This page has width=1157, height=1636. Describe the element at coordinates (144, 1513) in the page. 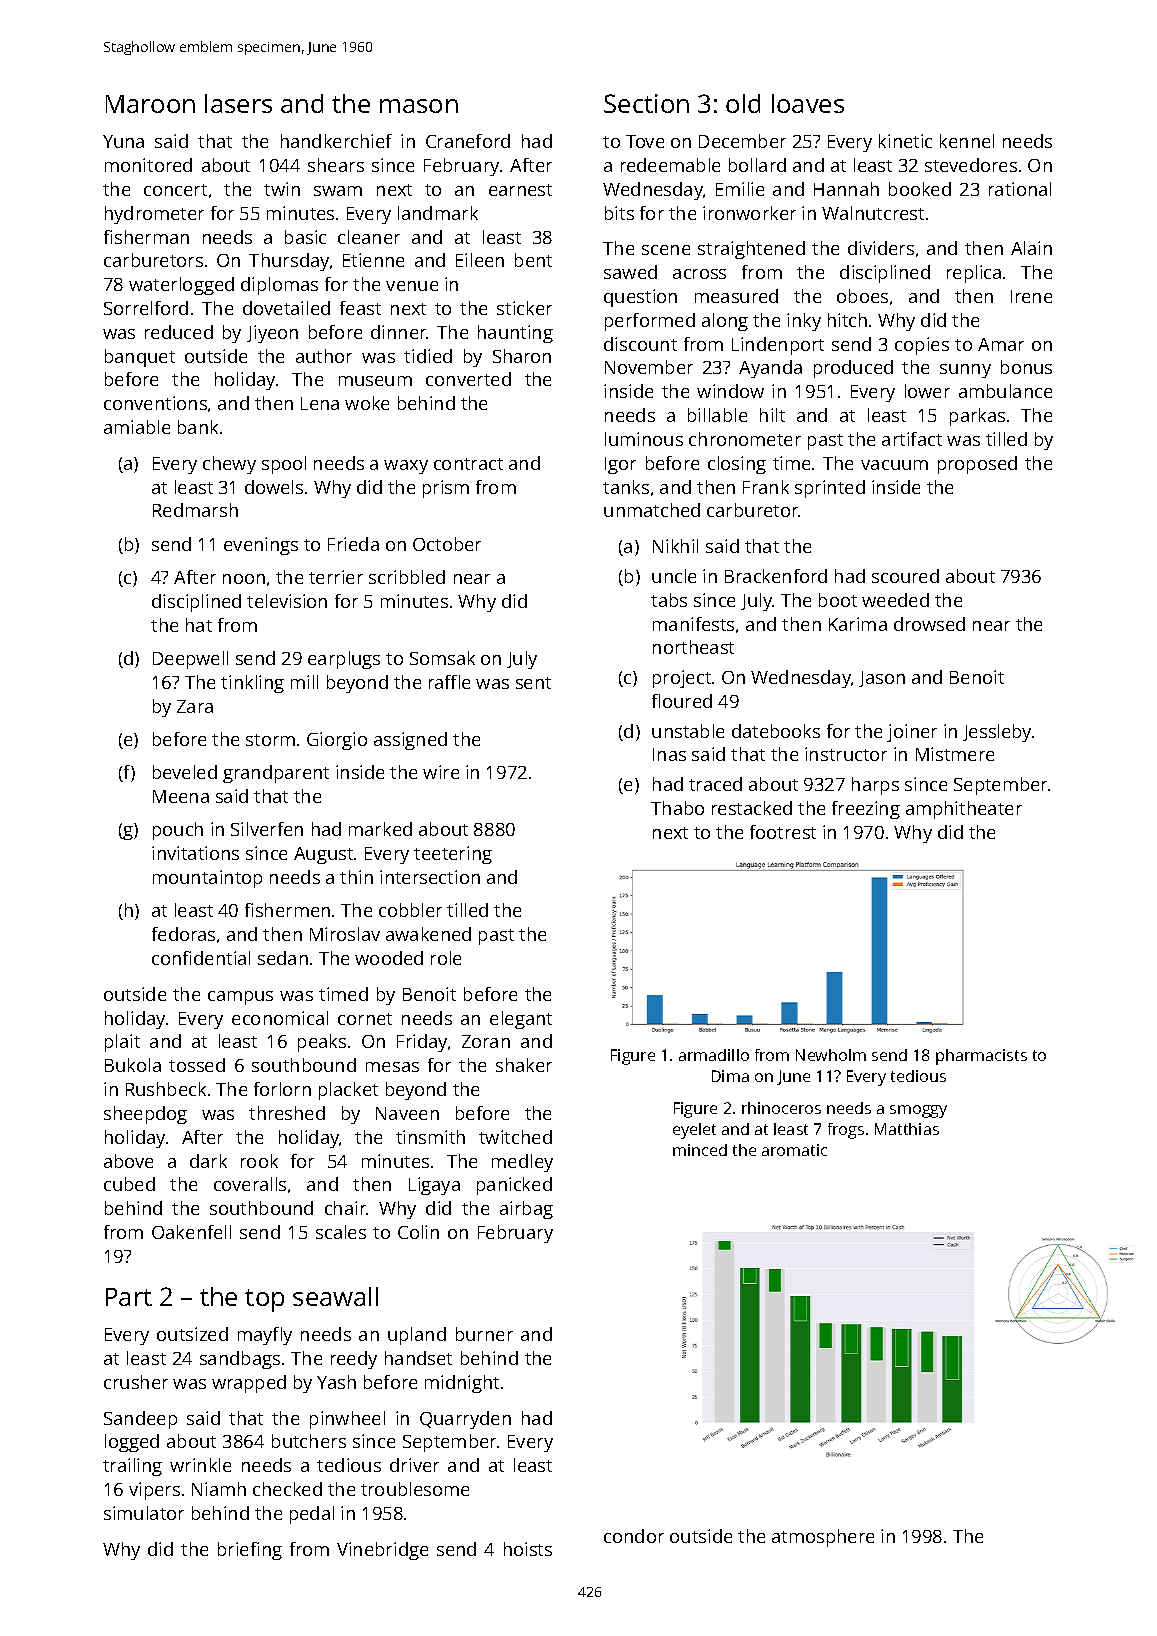

I see `simulator` at that location.
